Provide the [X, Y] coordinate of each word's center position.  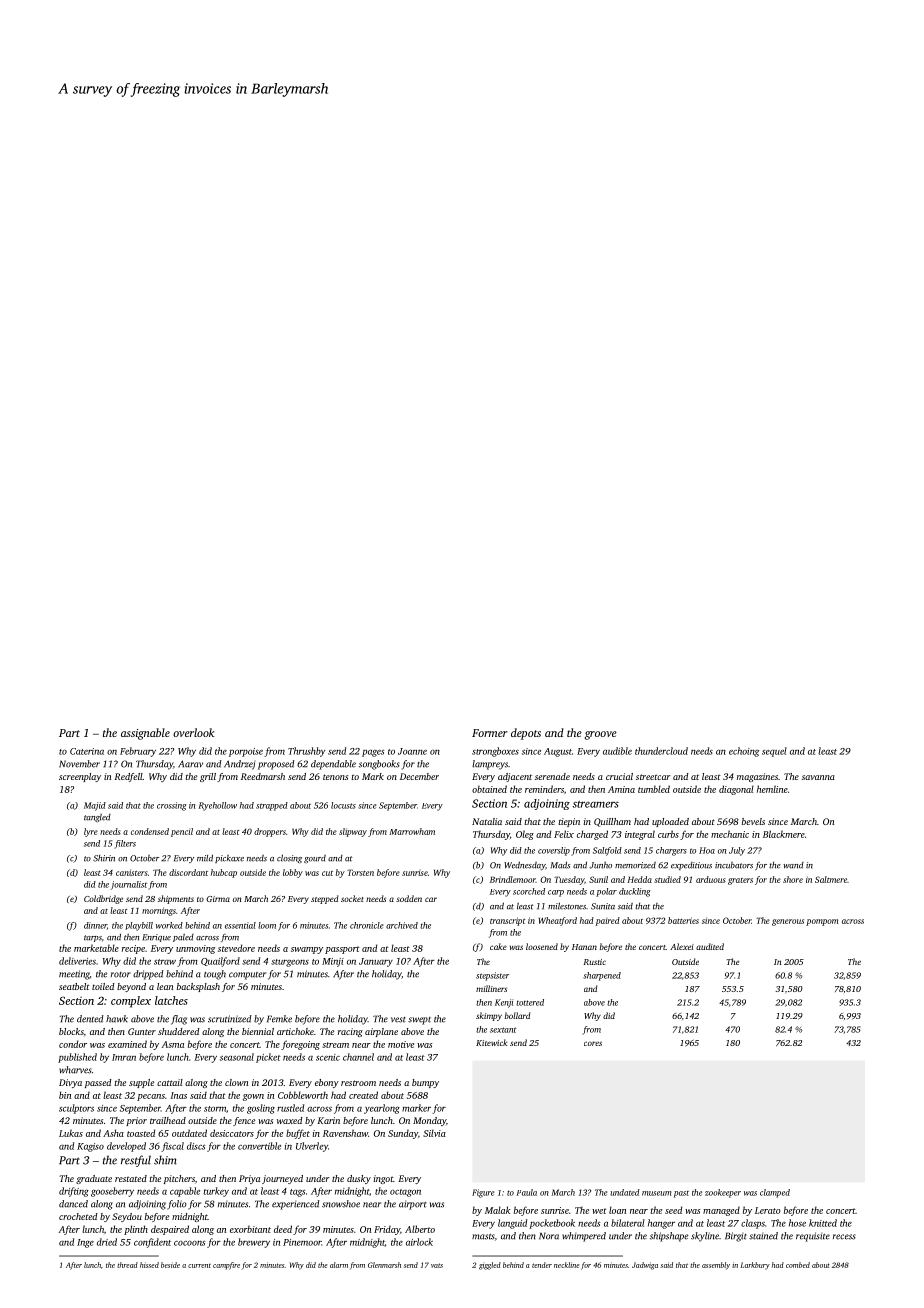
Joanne [412, 751]
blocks [71, 1031]
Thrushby [306, 752]
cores [593, 1043]
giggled [490, 1266]
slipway [353, 832]
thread [127, 1265]
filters [125, 844]
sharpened [602, 976]
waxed [290, 1120]
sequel [774, 752]
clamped [775, 1193]
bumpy [425, 1083]
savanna [818, 777]
